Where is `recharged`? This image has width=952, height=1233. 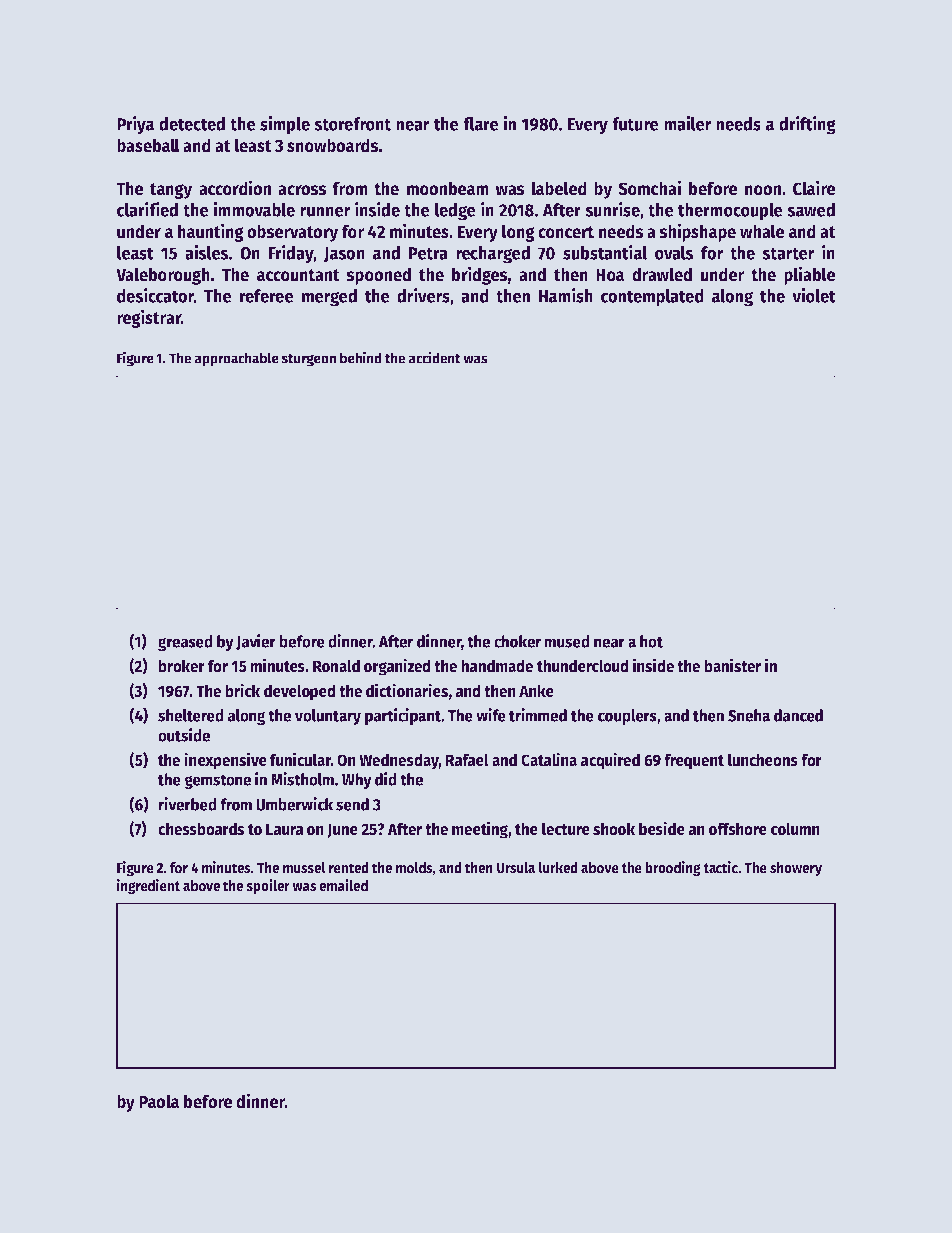 recharged is located at coordinates (493, 255).
